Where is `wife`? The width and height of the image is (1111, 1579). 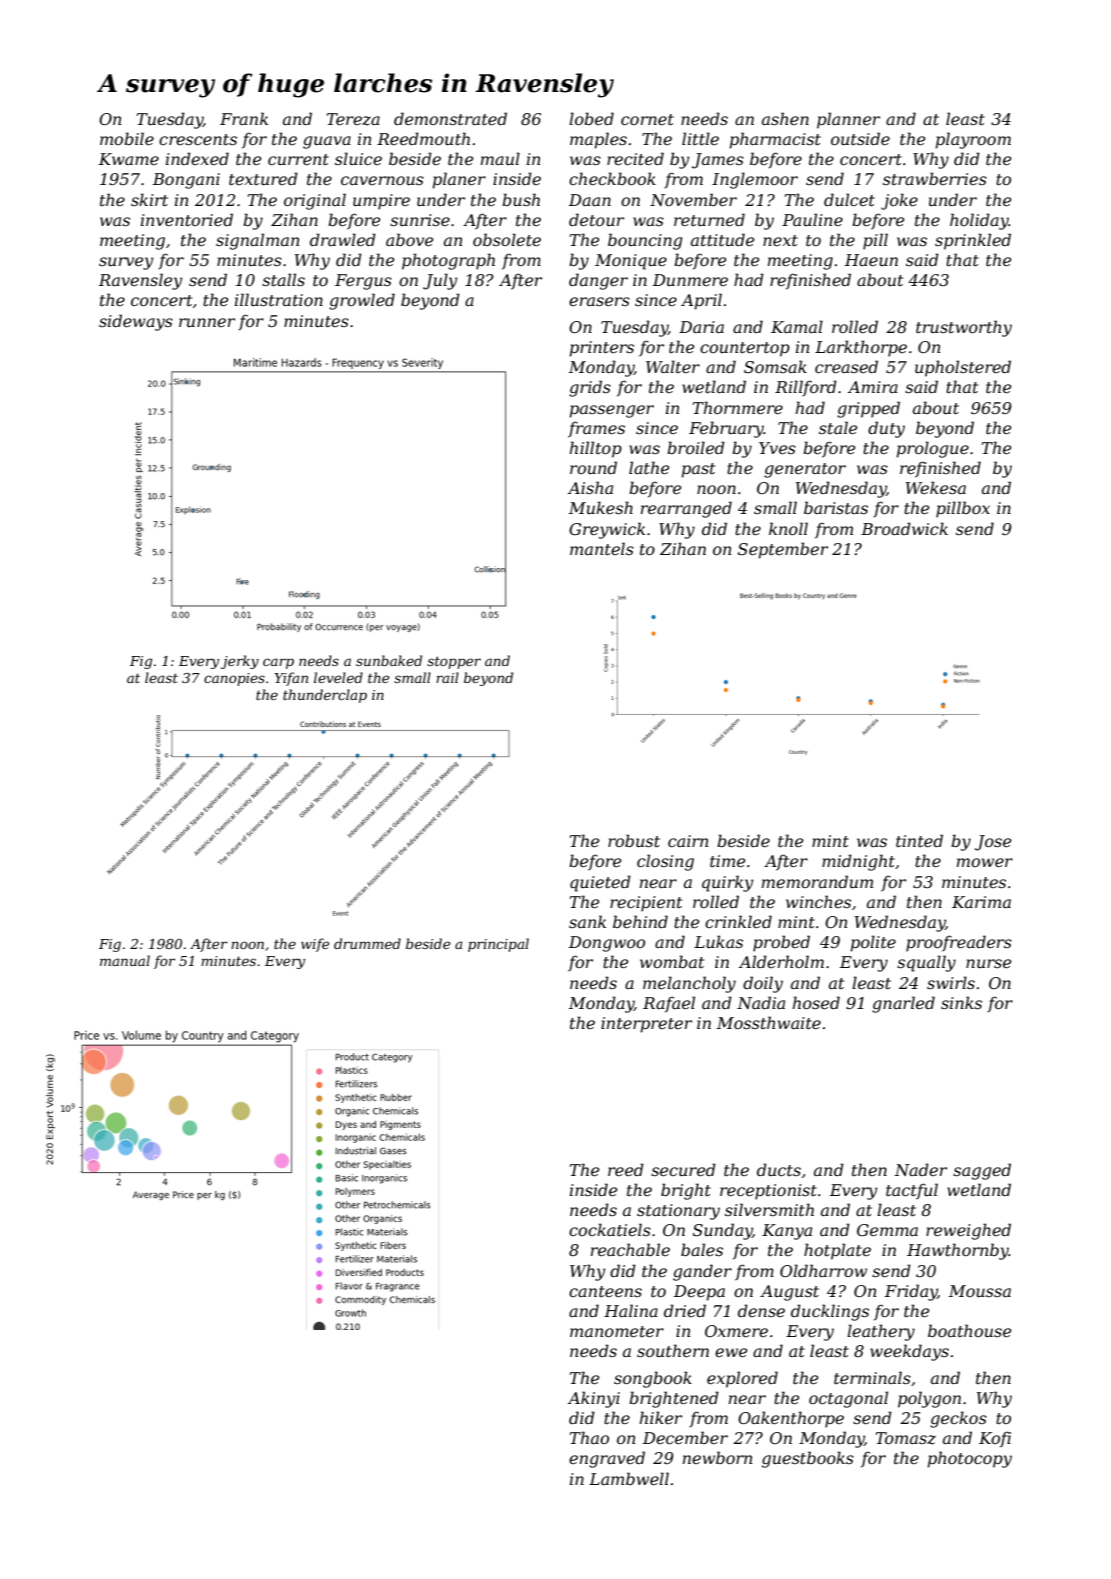 wife is located at coordinates (315, 945).
